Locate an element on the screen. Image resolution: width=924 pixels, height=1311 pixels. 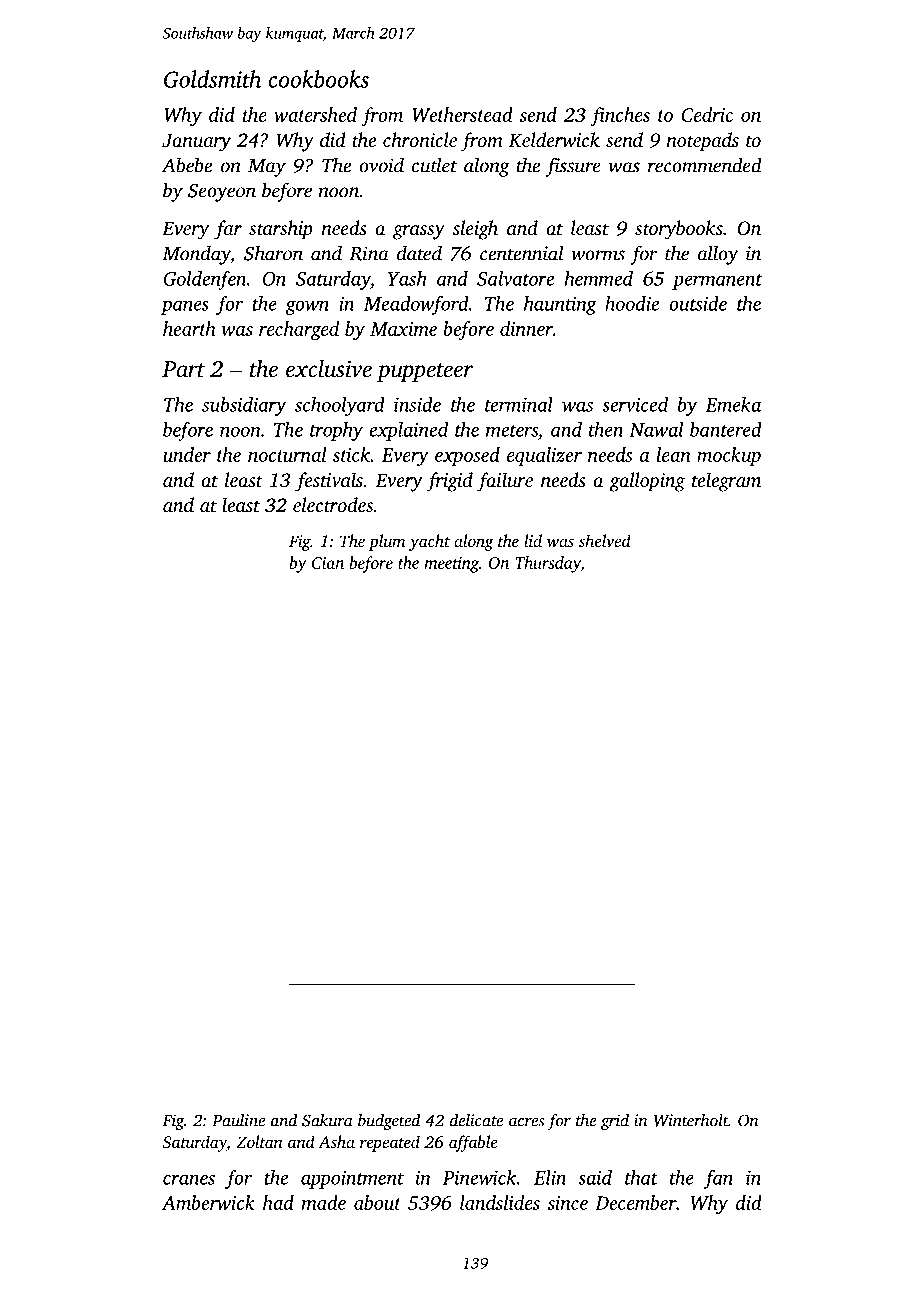
Thursday is located at coordinates (548, 564).
